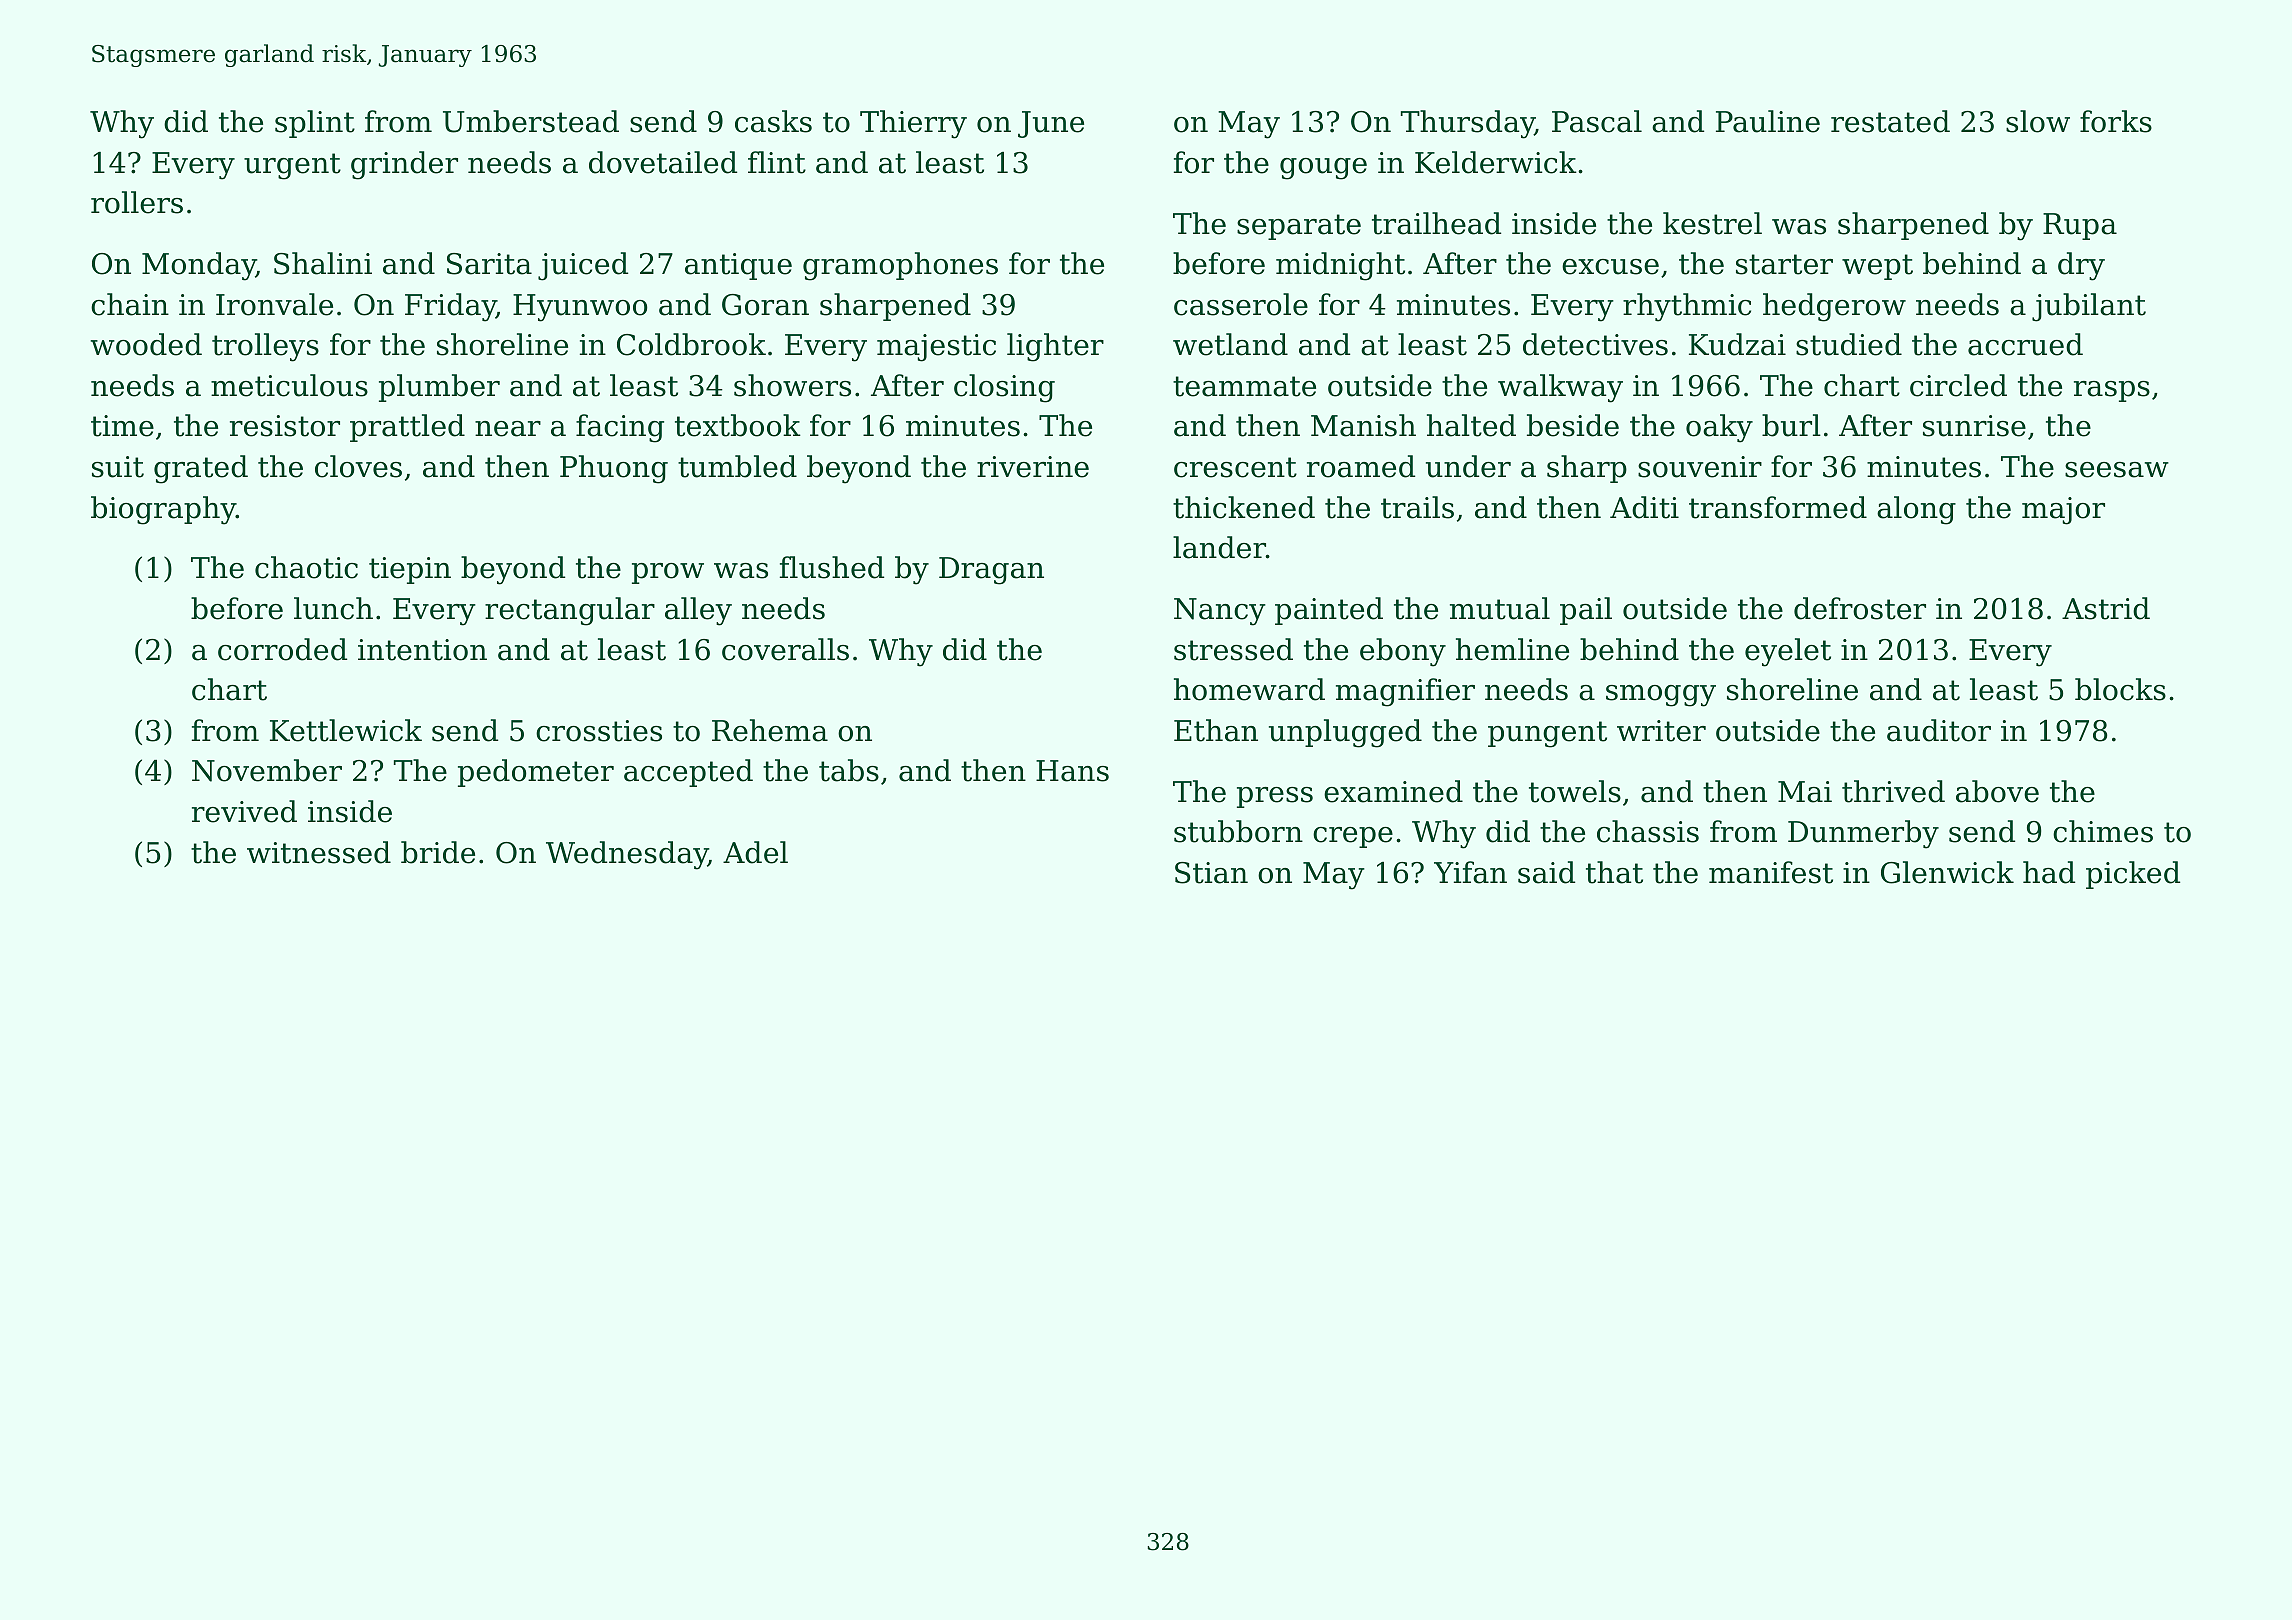  What do you see at coordinates (785, 649) in the screenshot?
I see `coveralls` at bounding box center [785, 649].
